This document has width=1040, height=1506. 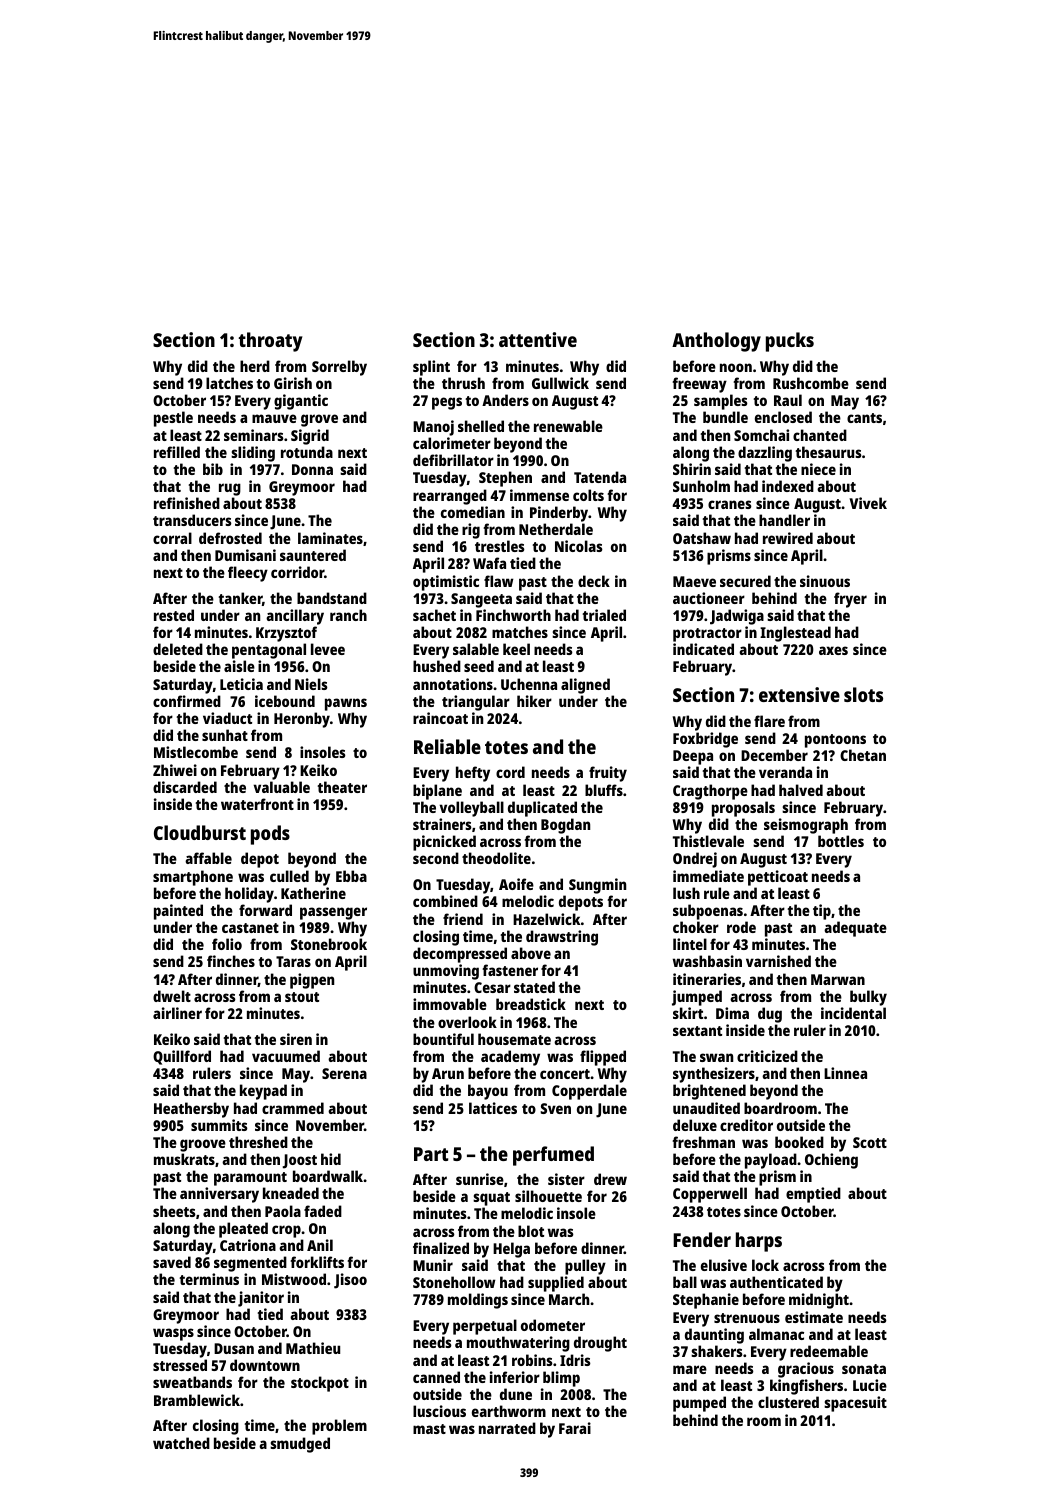 I want to click on tanker, so click(x=240, y=598).
